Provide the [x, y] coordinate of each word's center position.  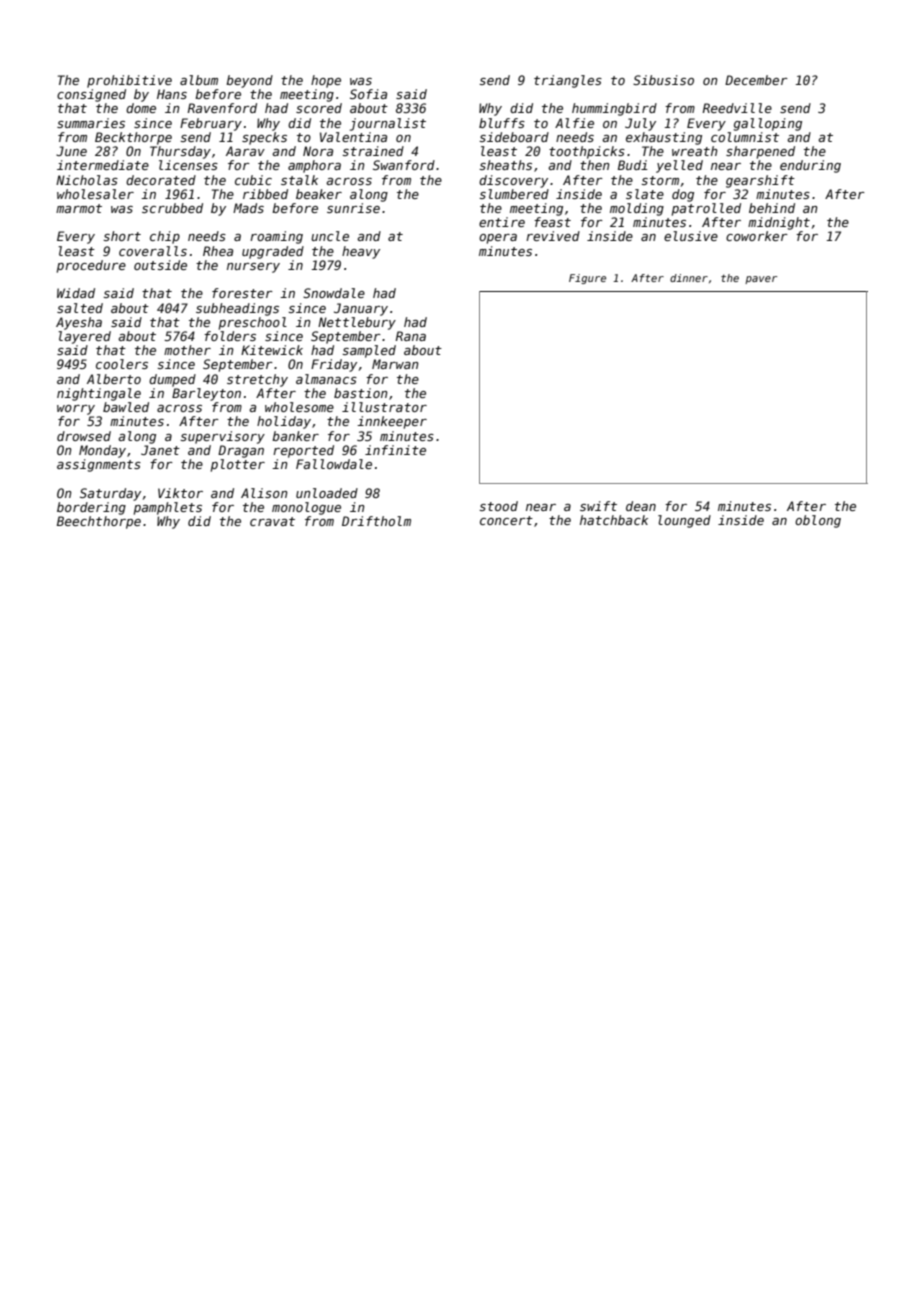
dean [641, 506]
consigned [91, 95]
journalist [388, 124]
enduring [810, 166]
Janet [160, 450]
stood [498, 506]
